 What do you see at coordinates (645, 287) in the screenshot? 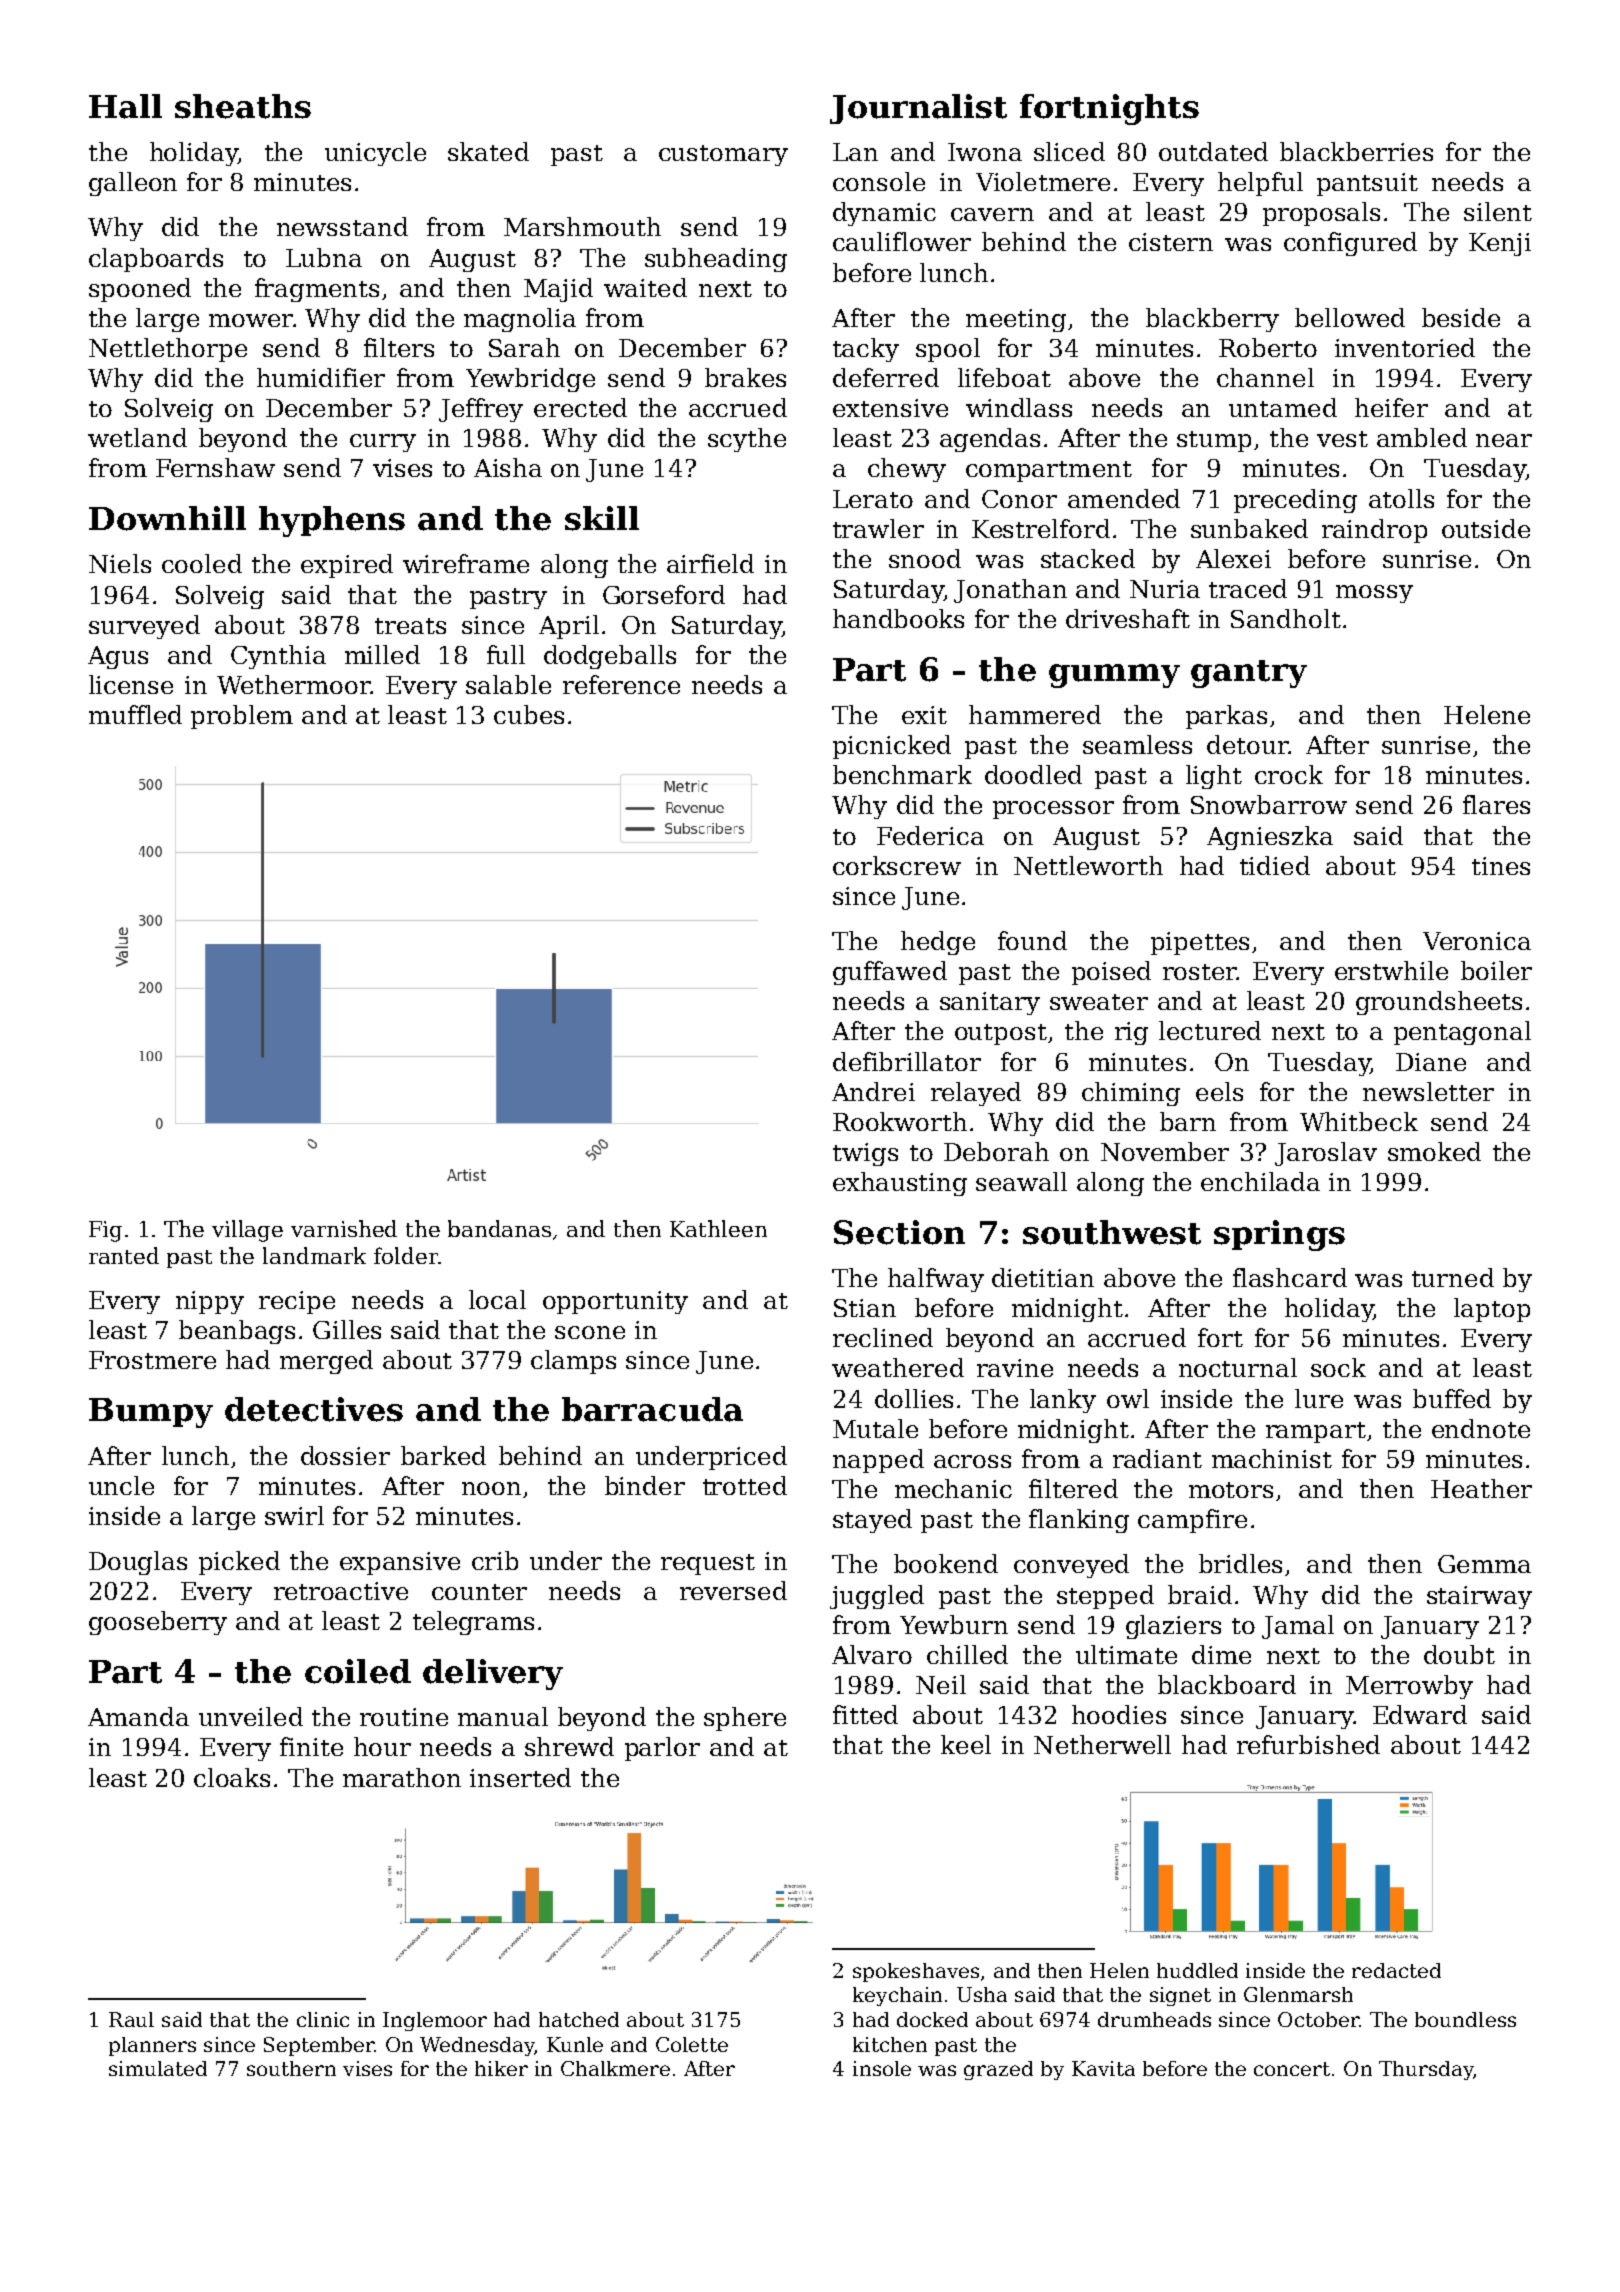
I see `waited` at bounding box center [645, 287].
